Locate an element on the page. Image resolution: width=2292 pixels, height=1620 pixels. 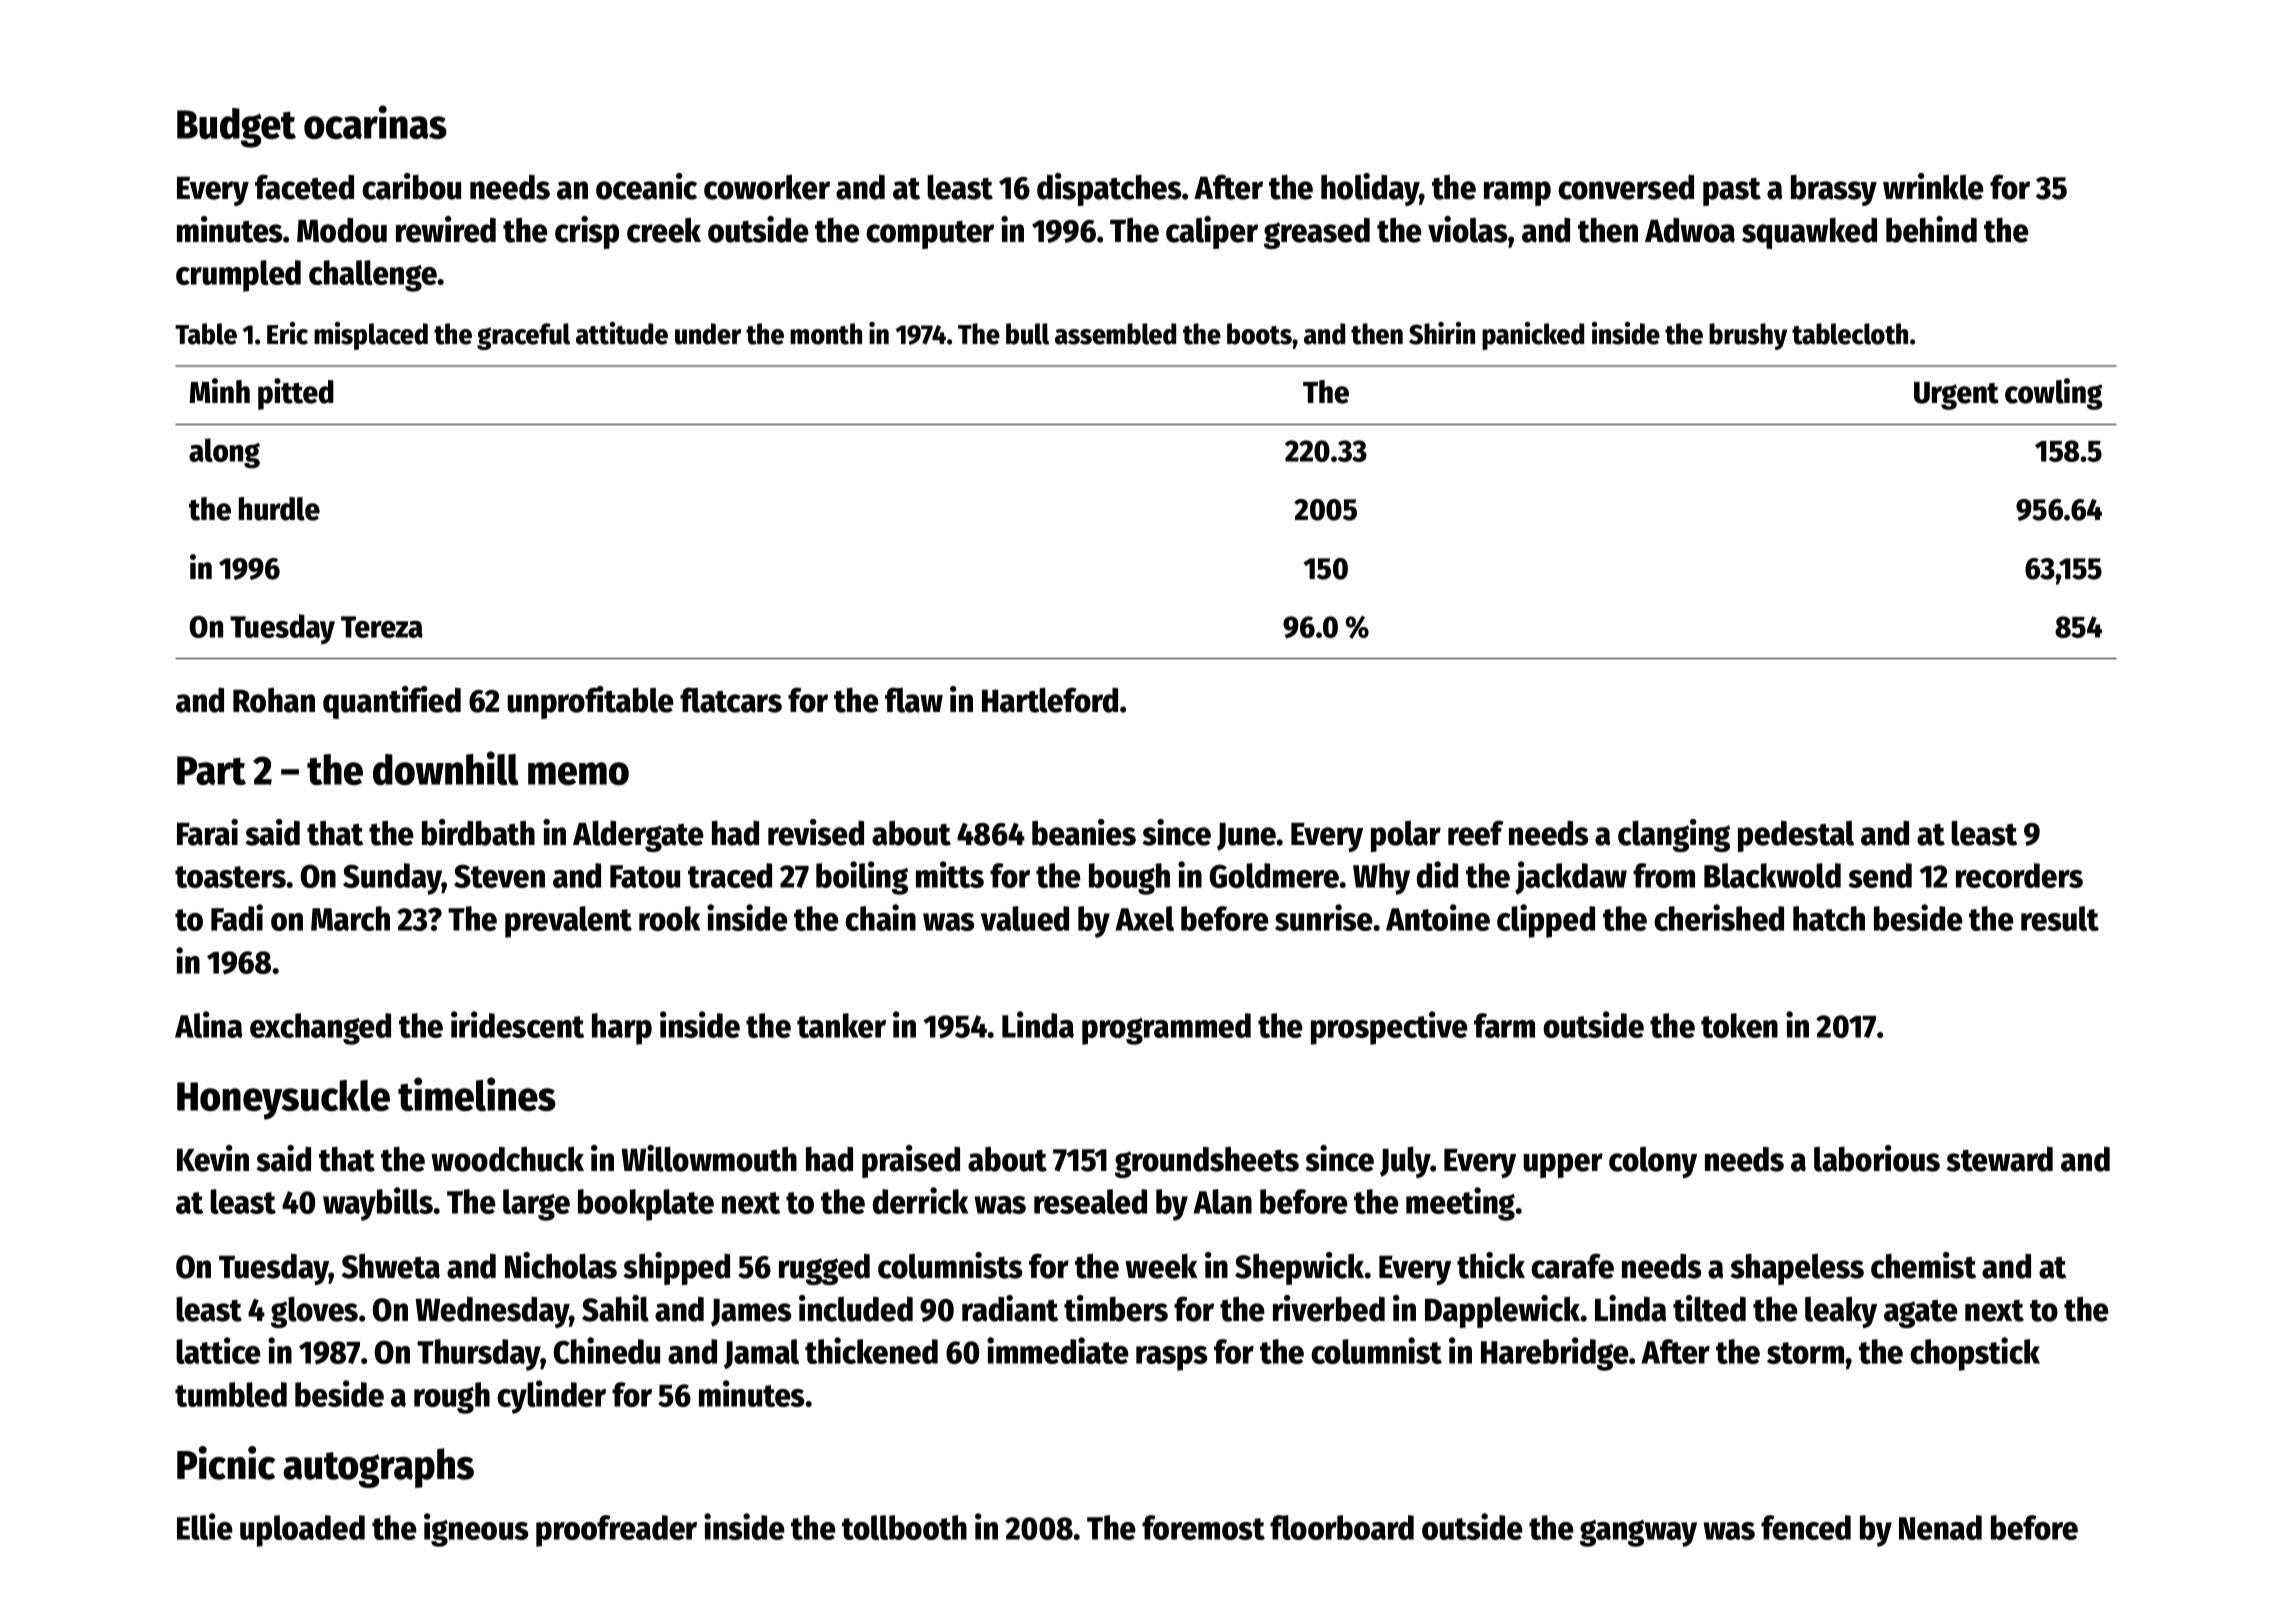
faceted is located at coordinates (304, 187).
